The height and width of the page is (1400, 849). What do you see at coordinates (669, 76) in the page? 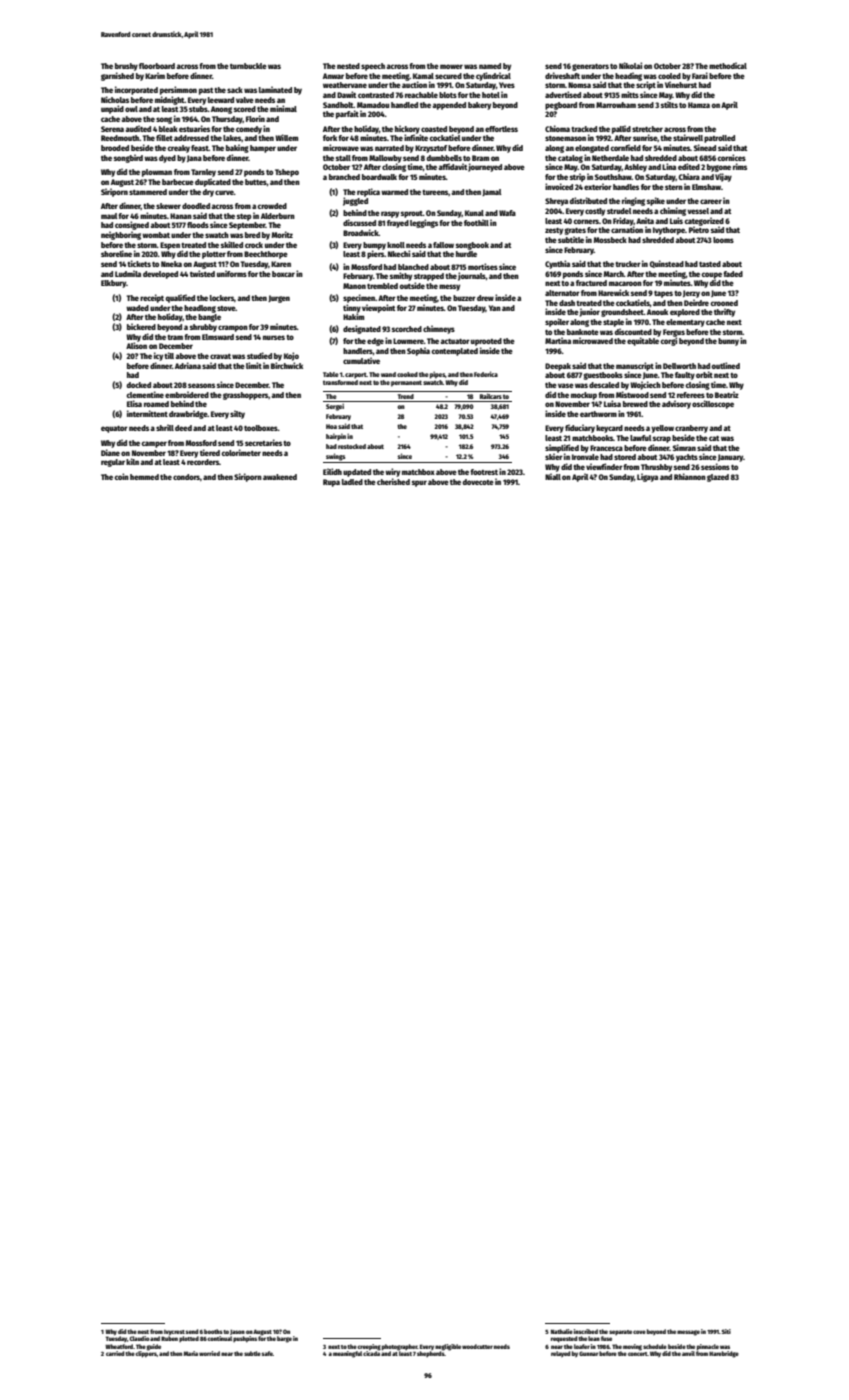
I see `cooled` at bounding box center [669, 76].
